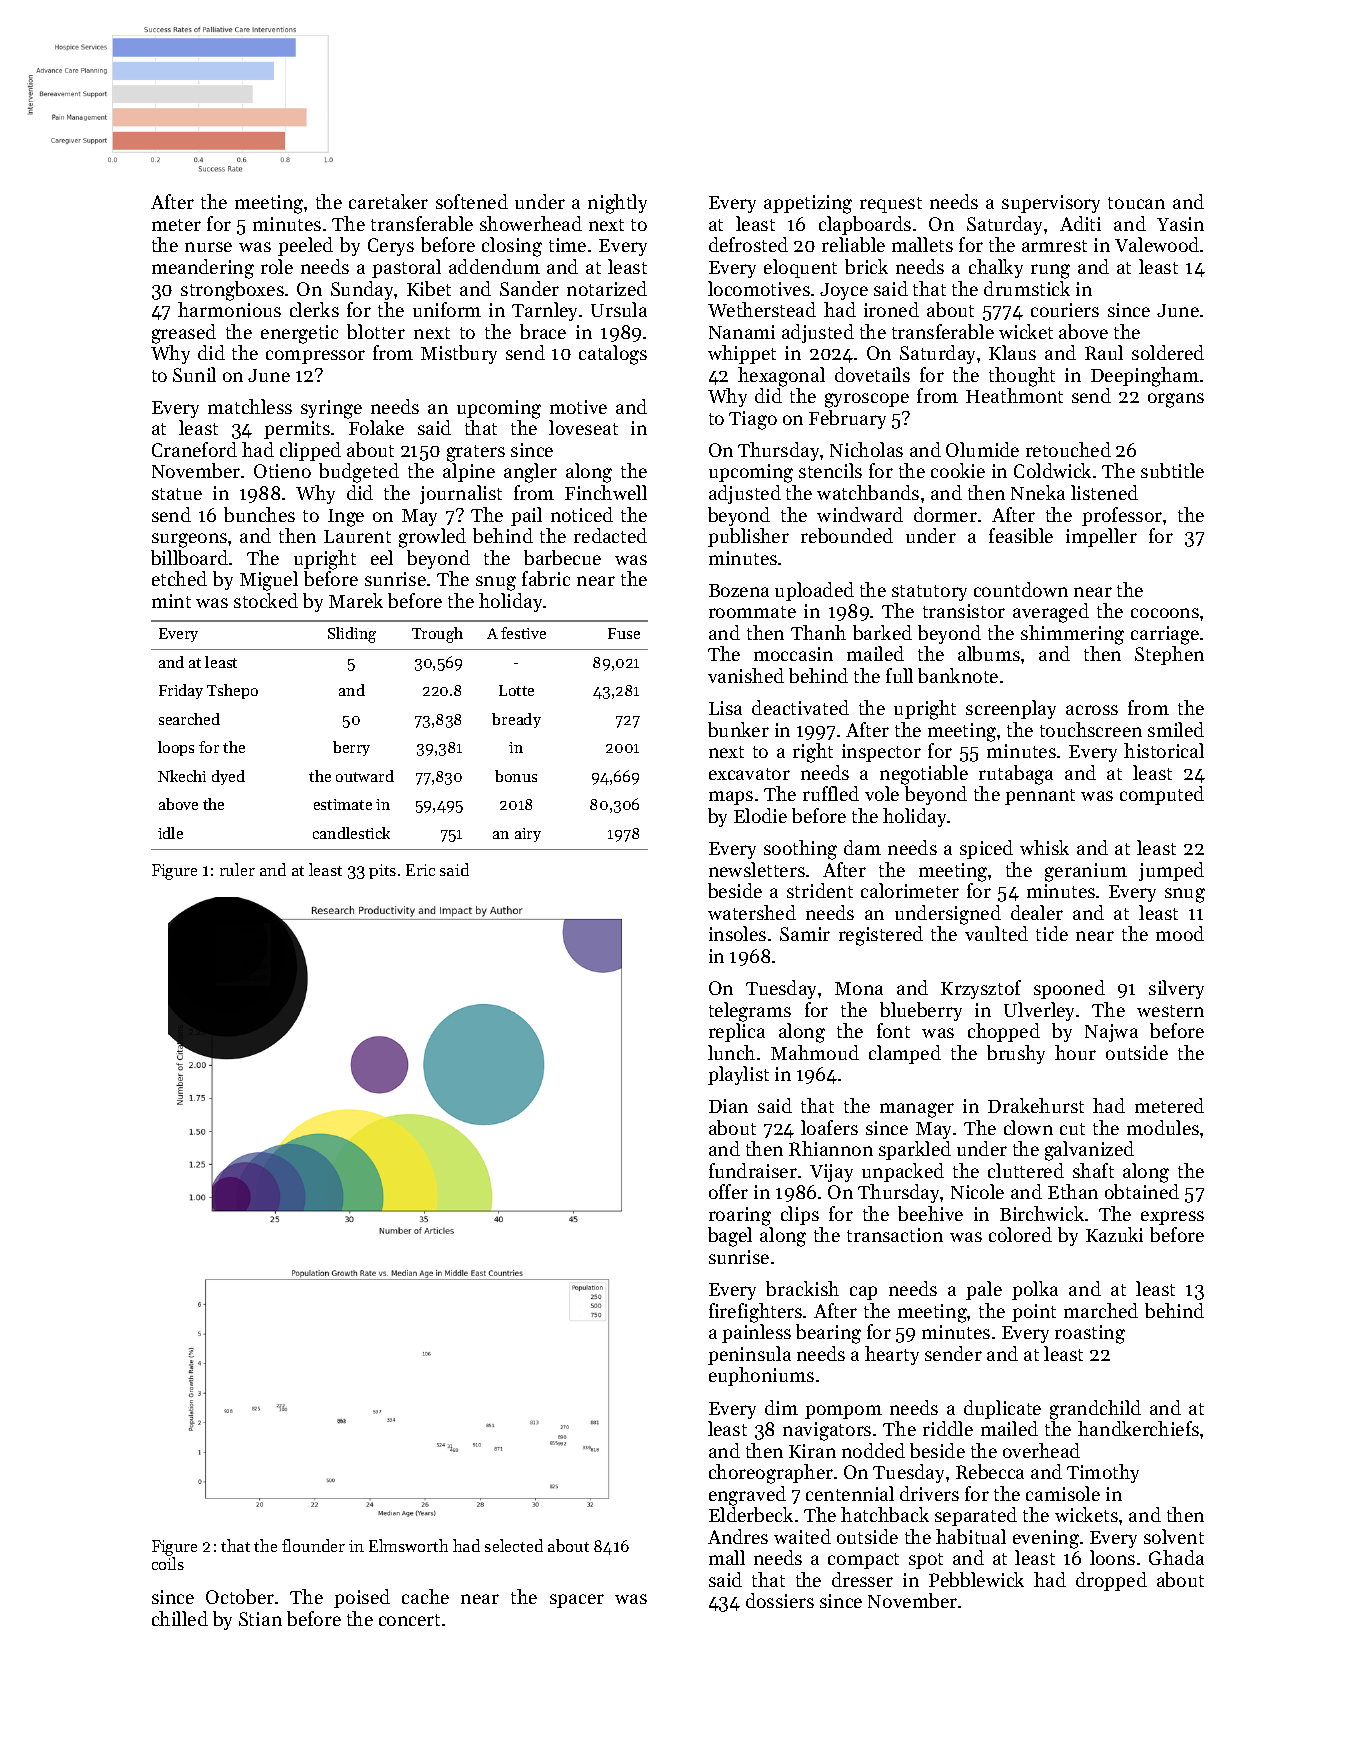 Image resolution: width=1356 pixels, height=1755 pixels. Describe the element at coordinates (1051, 204) in the screenshot. I see `supervisory` at that location.
